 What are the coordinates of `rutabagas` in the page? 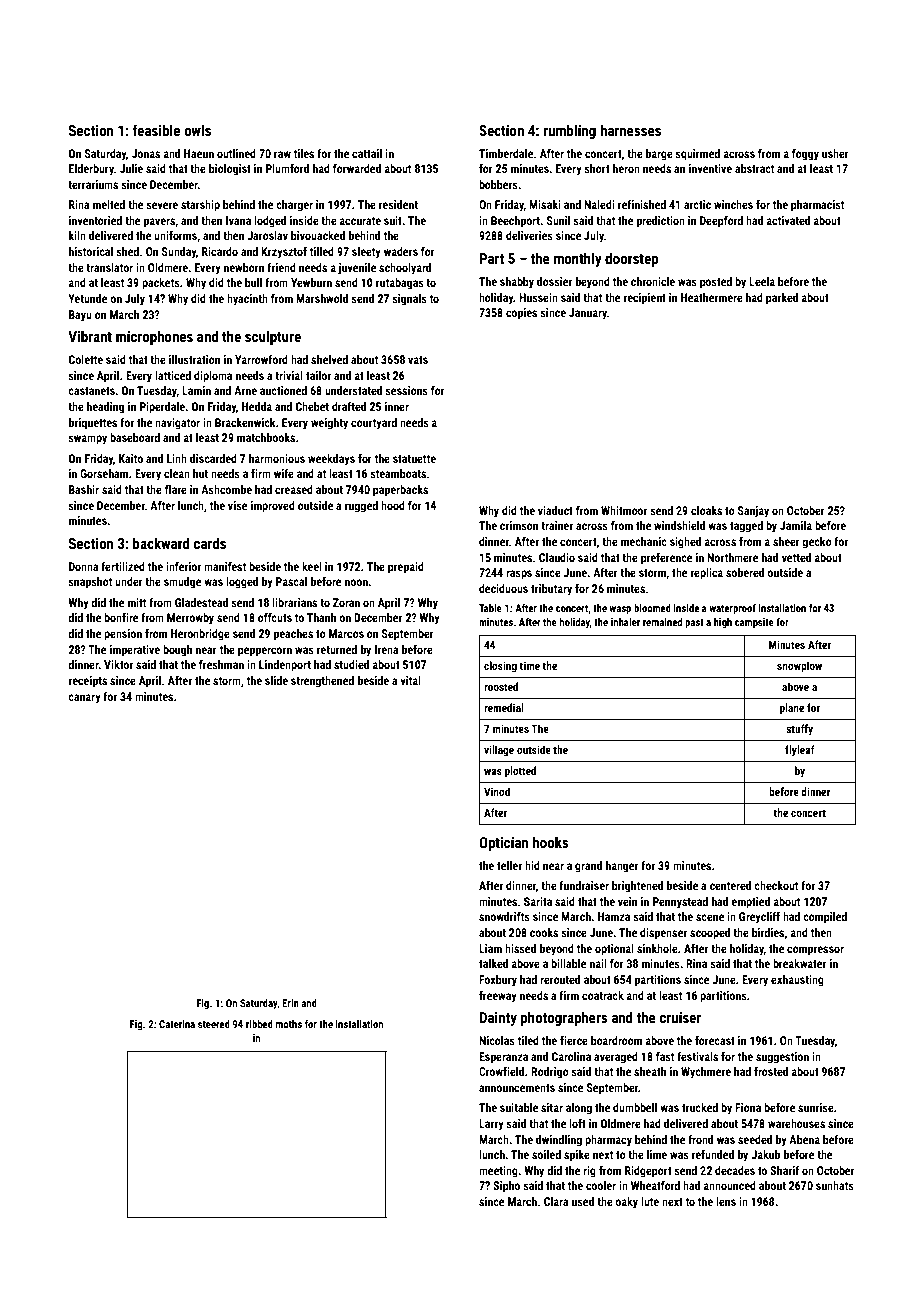 It's located at (400, 284).
